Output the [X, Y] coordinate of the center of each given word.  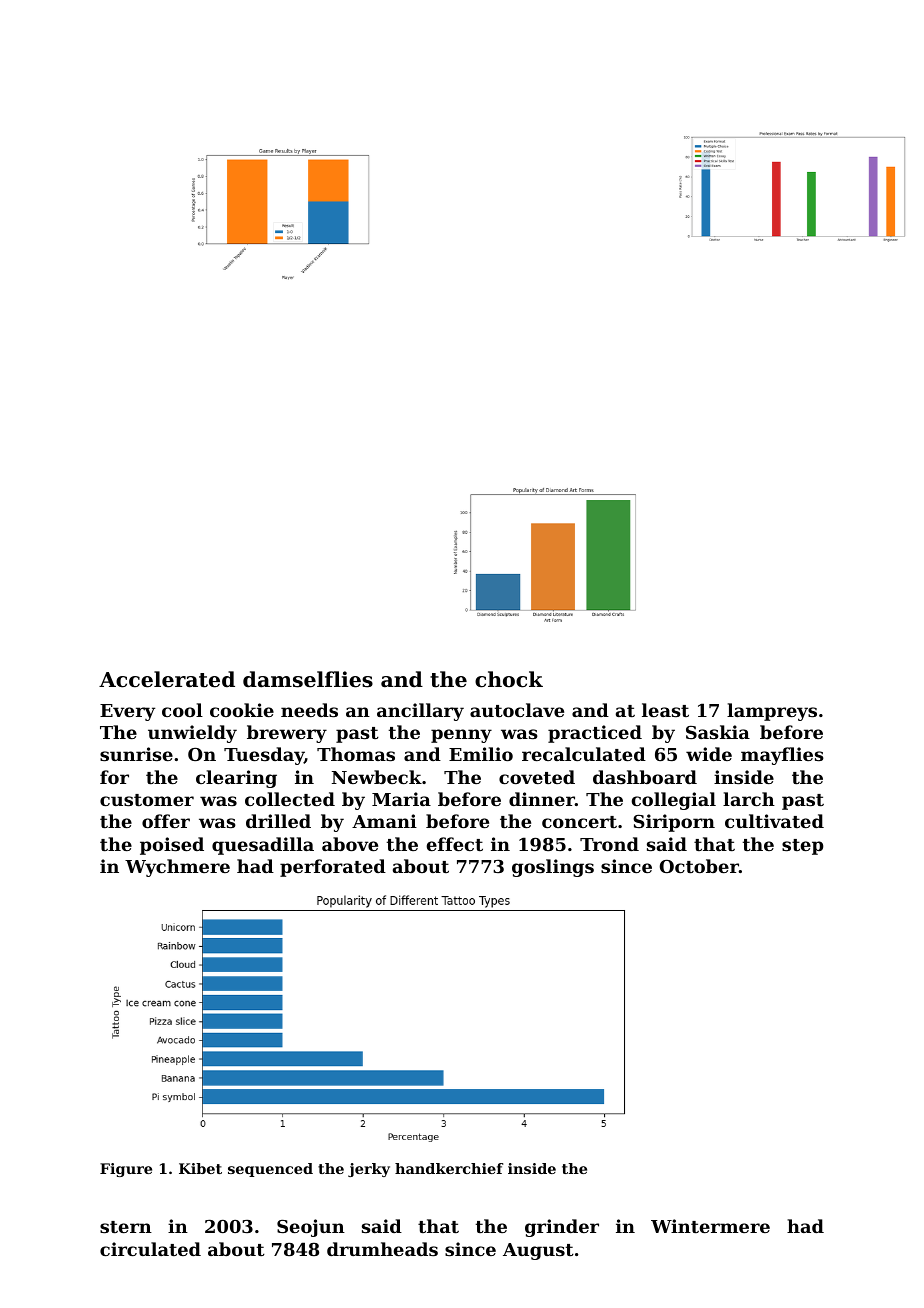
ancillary [420, 712]
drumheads [382, 1249]
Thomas [356, 754]
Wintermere [710, 1226]
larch [749, 799]
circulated [150, 1249]
